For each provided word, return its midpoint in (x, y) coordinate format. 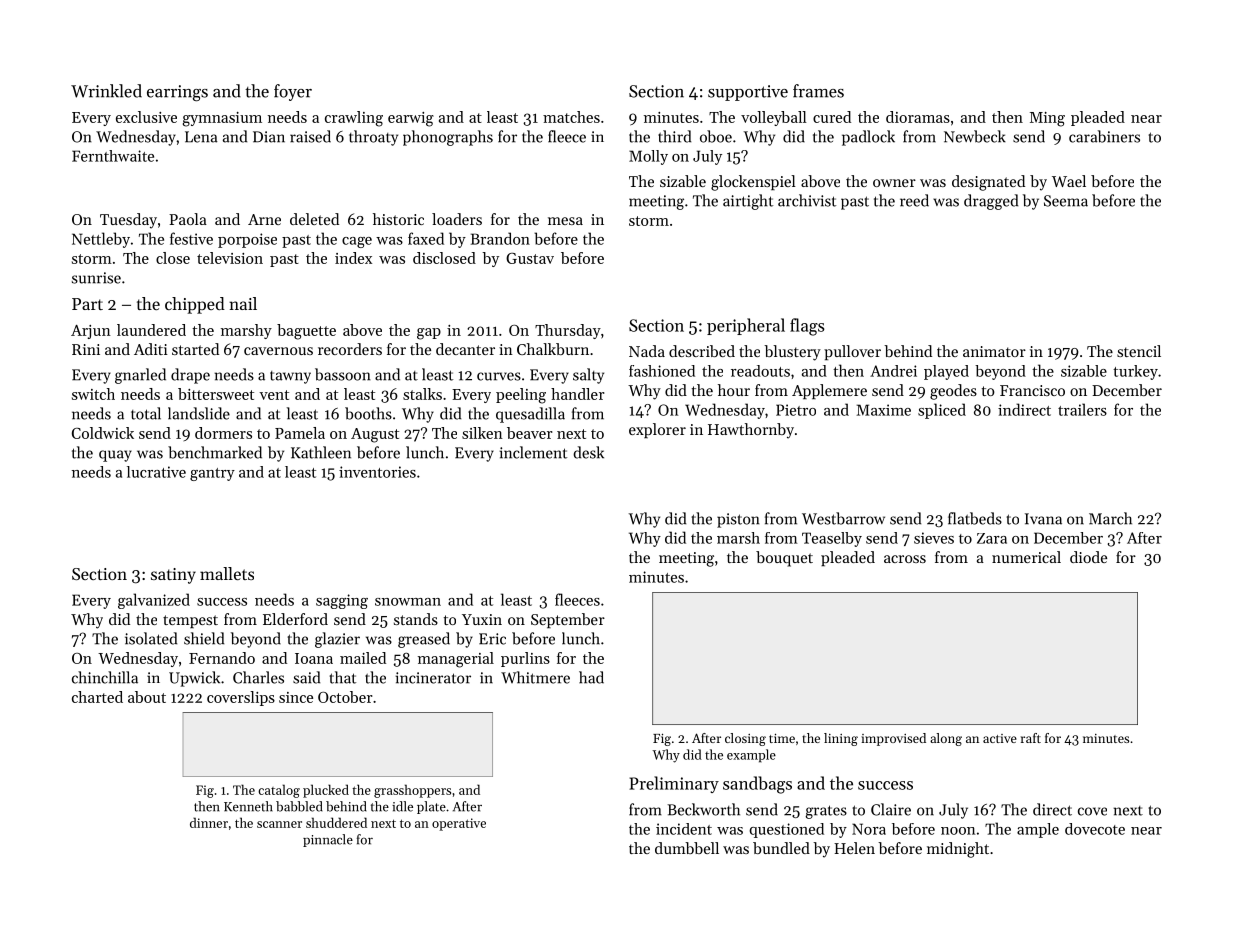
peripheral (746, 326)
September (568, 620)
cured (832, 117)
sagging (342, 601)
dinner (209, 822)
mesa (565, 221)
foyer (293, 92)
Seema (1066, 201)
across (905, 559)
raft (1031, 738)
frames (818, 91)
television (230, 258)
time (782, 738)
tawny (290, 377)
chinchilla (105, 677)
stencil (1139, 351)
